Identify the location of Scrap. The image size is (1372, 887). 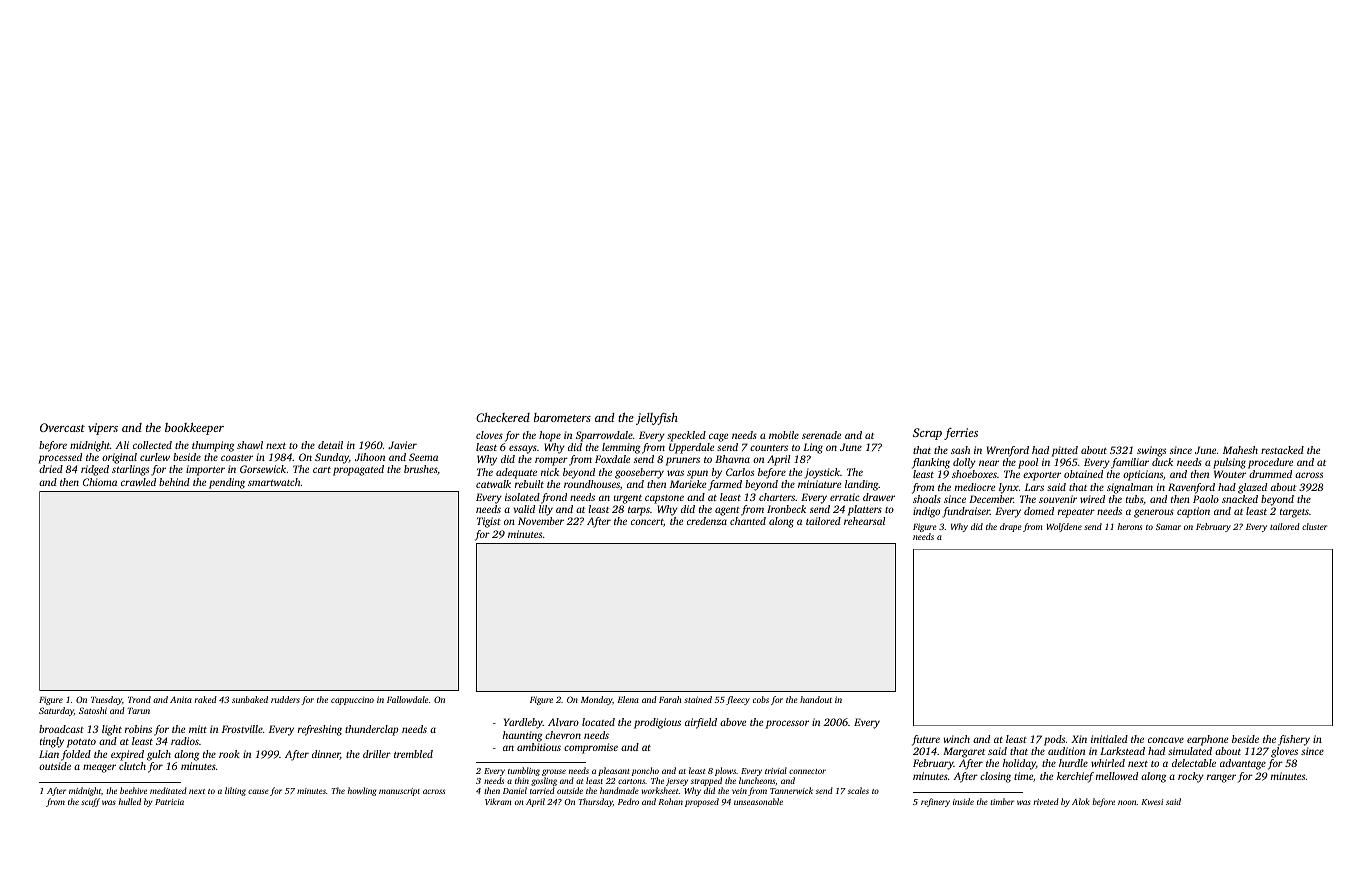
(927, 434).
